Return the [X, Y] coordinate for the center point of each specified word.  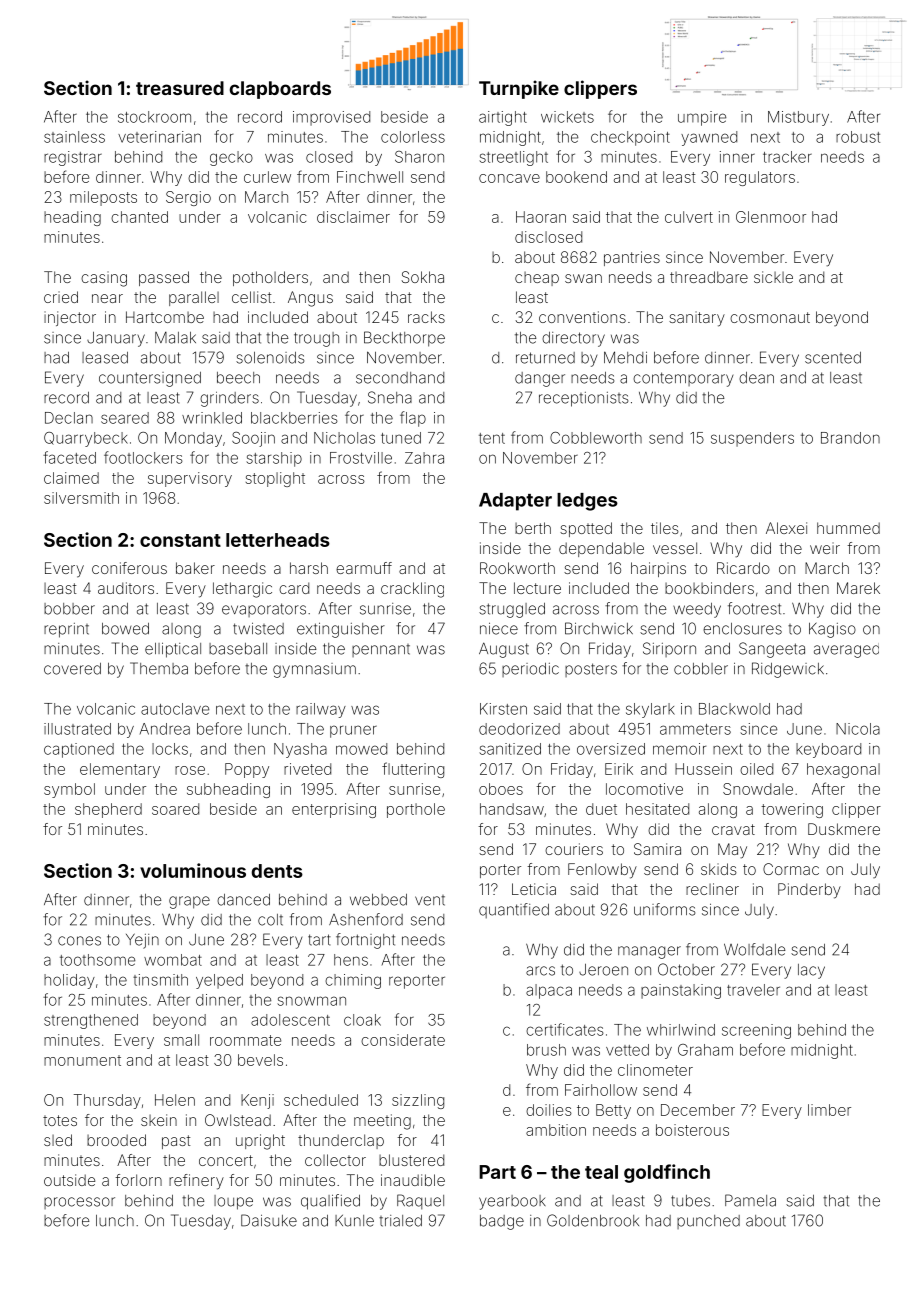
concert [226, 1160]
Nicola [858, 729]
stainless [74, 137]
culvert [689, 217]
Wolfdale [755, 949]
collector [335, 1160]
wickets [567, 117]
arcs [540, 971]
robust [858, 137]
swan [583, 278]
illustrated [77, 729]
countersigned [150, 379]
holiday [69, 981]
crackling [412, 590]
